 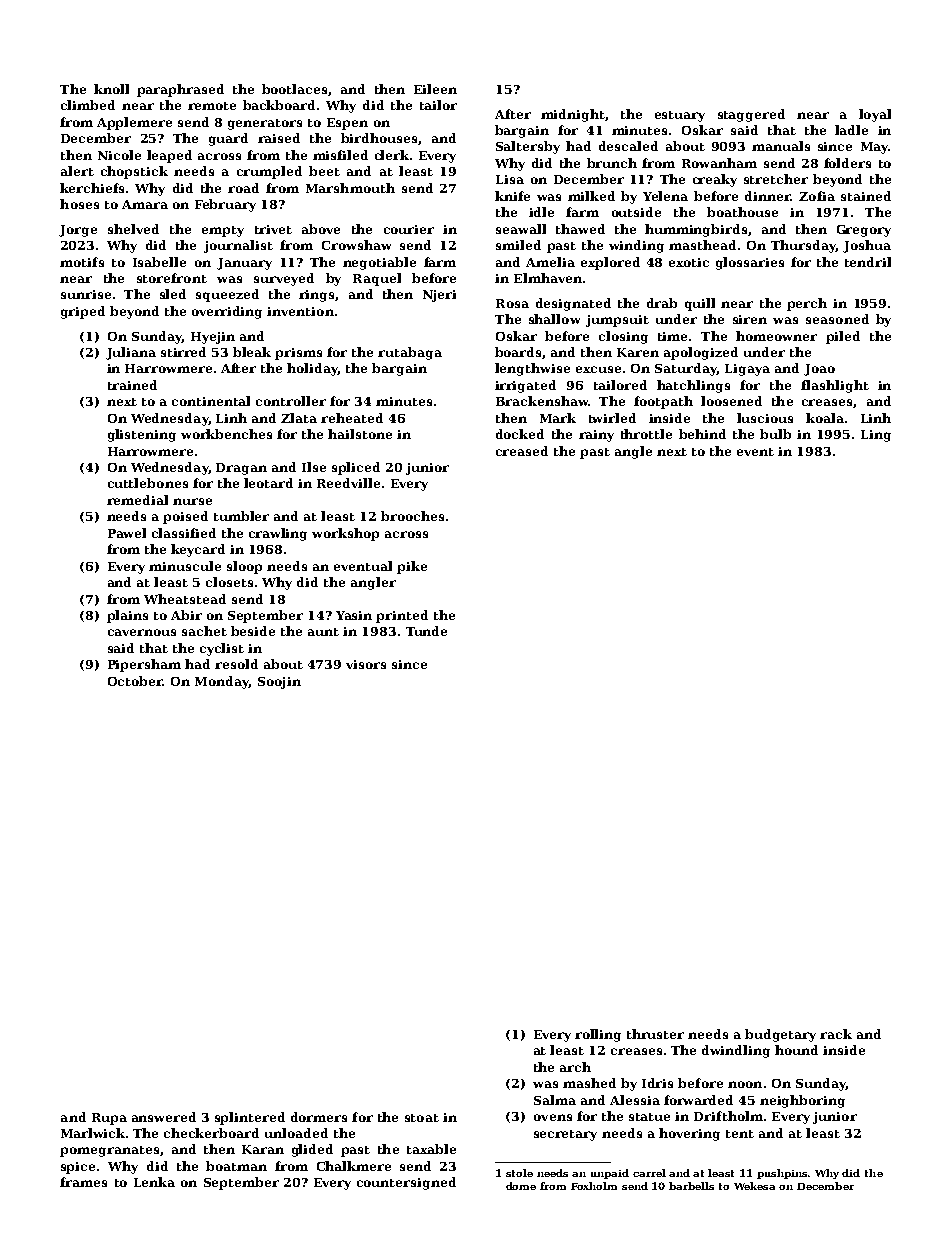 I want to click on Dragan, so click(x=241, y=469).
